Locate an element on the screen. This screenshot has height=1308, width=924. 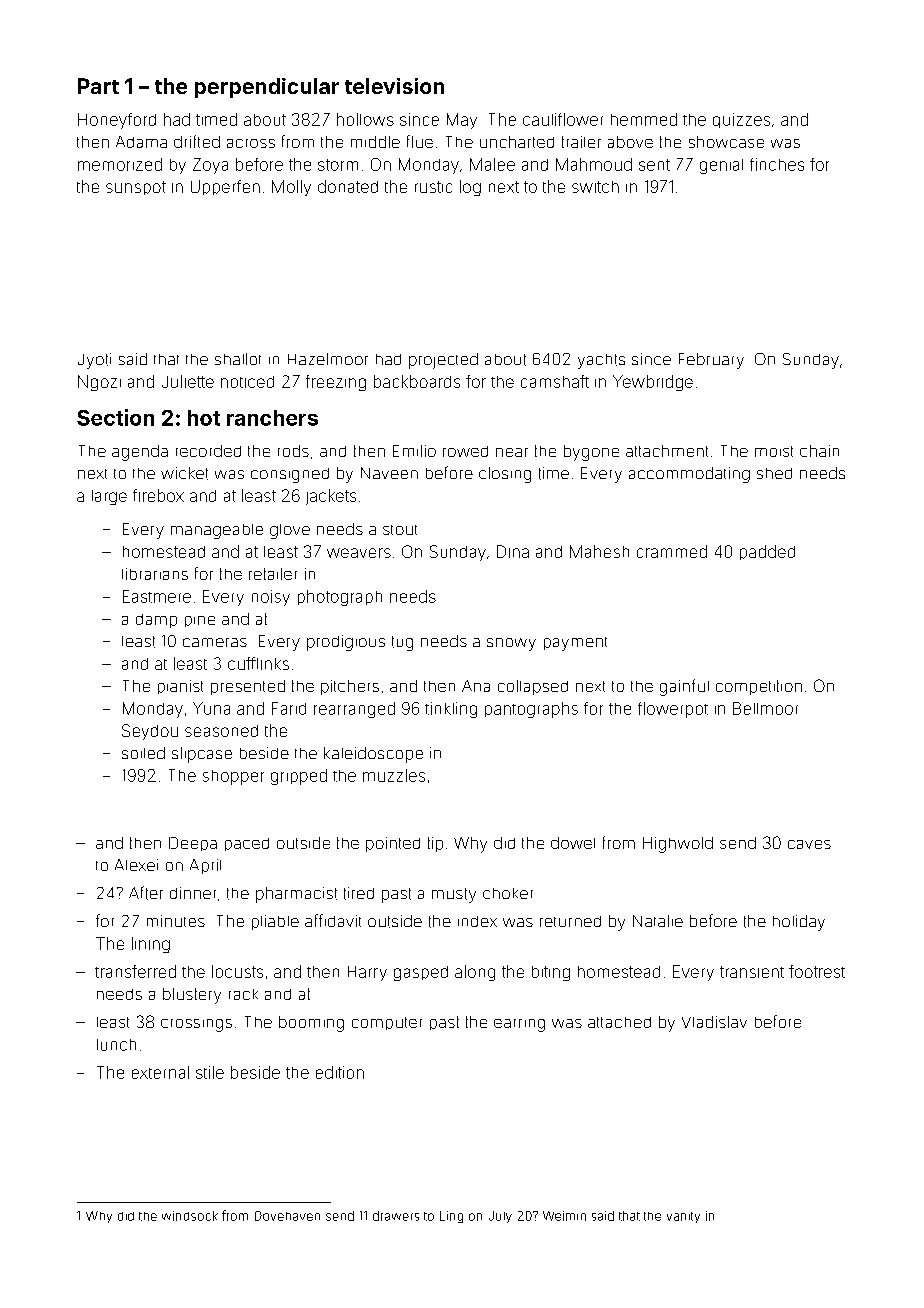
transient is located at coordinates (752, 972).
